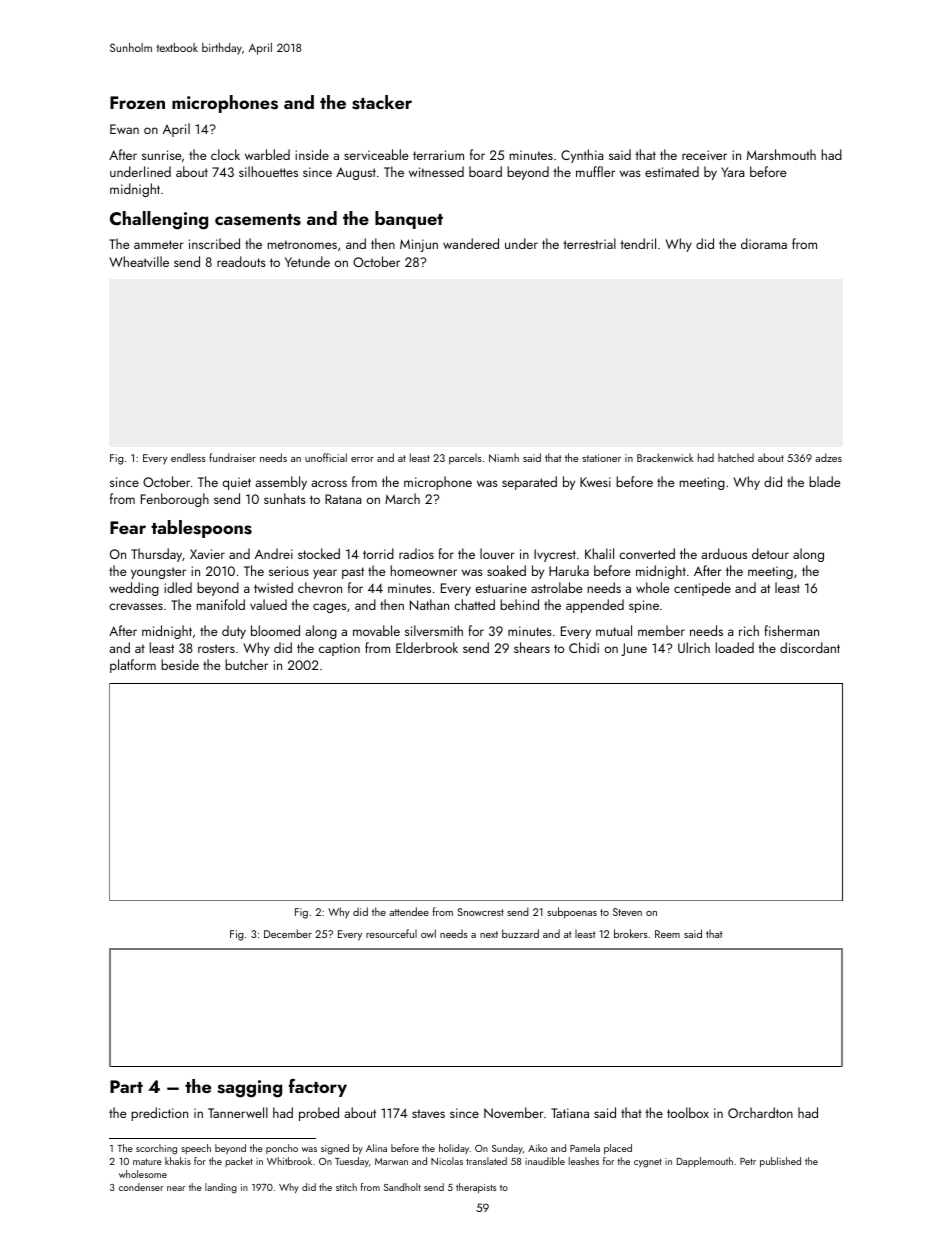  What do you see at coordinates (326, 457) in the document?
I see `unofficial` at bounding box center [326, 457].
